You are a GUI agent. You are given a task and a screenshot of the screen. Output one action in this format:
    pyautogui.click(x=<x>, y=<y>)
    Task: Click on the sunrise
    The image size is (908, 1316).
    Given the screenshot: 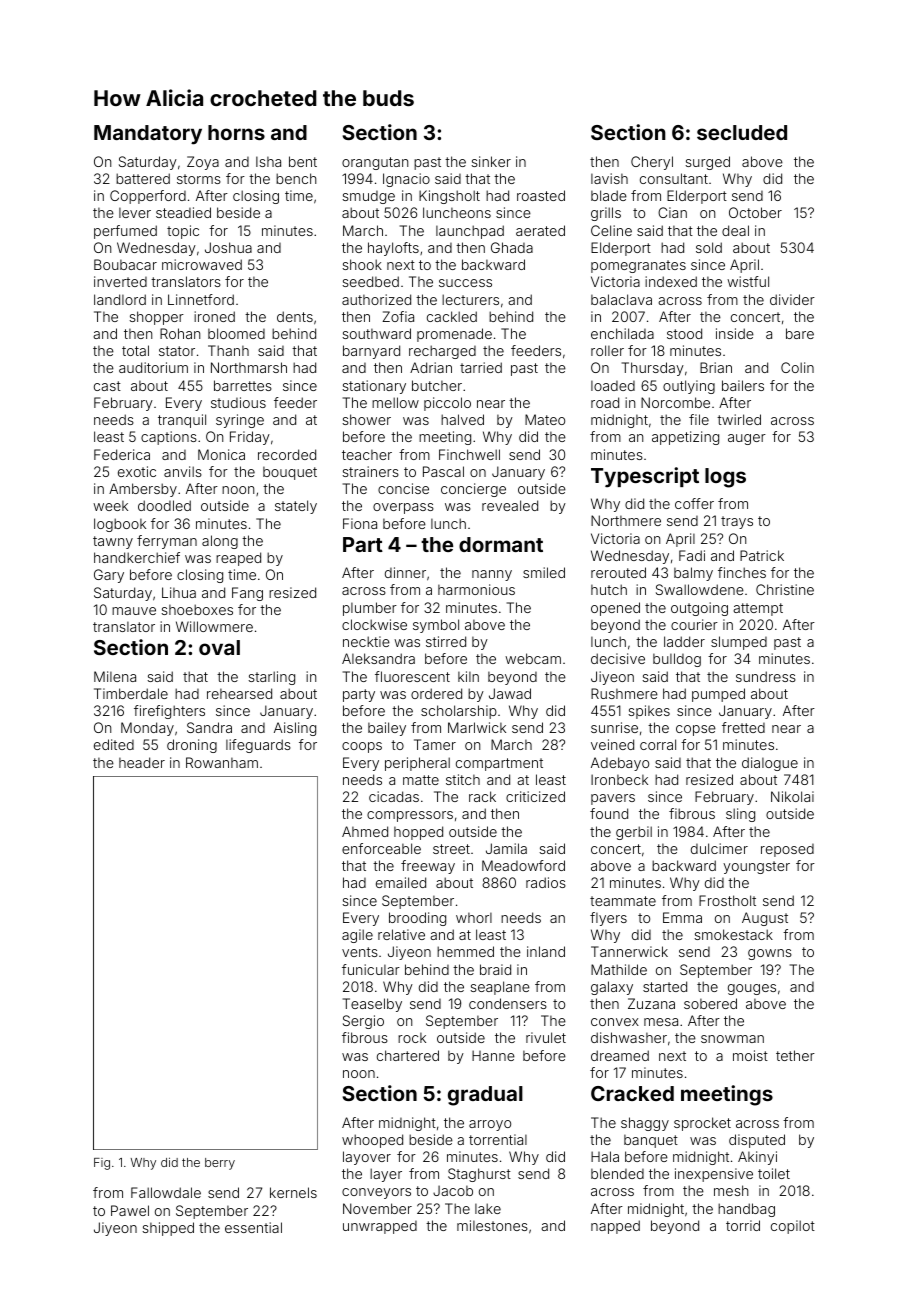 What is the action you would take?
    pyautogui.click(x=614, y=727)
